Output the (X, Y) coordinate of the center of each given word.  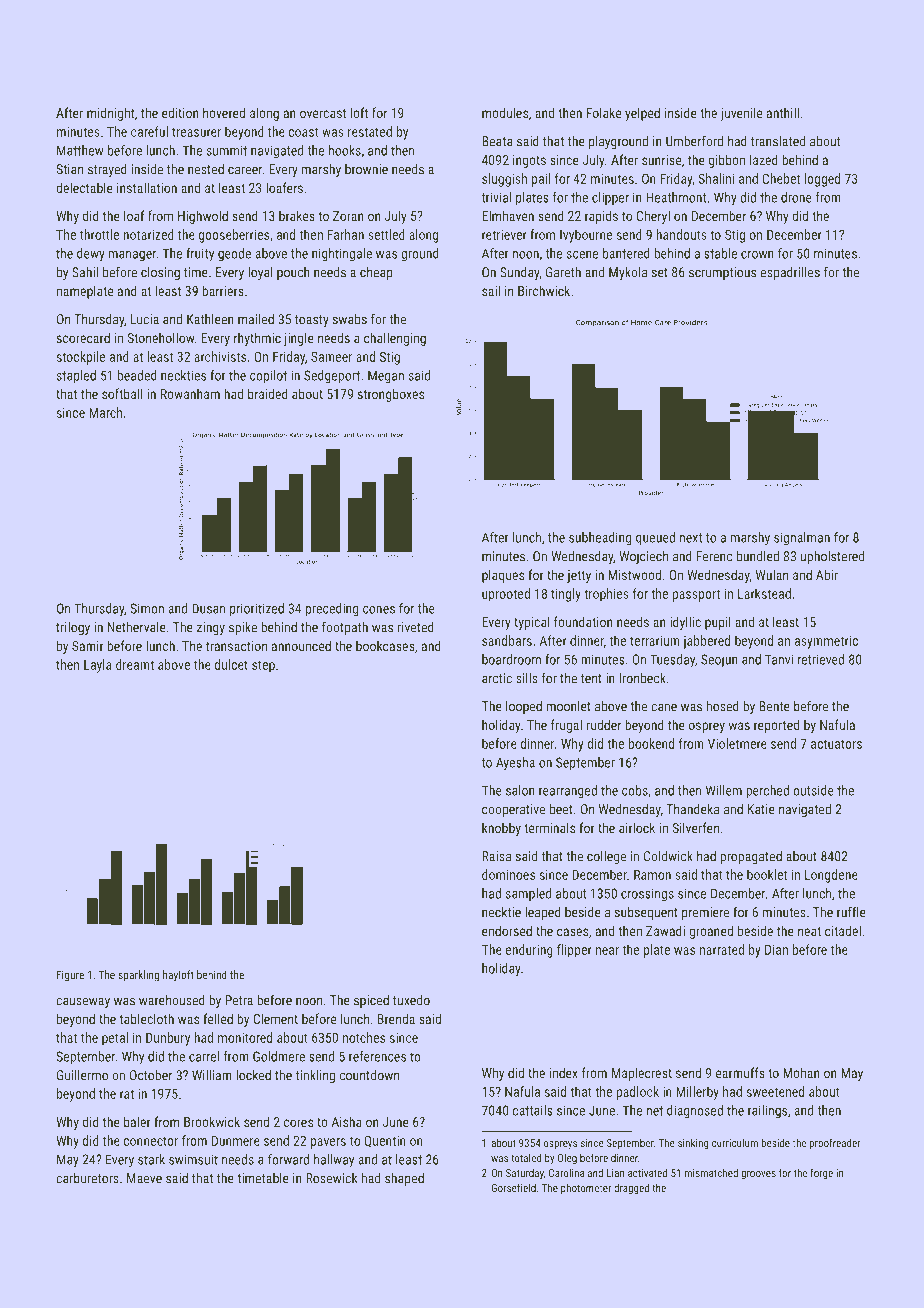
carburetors (87, 1178)
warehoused (172, 1000)
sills (527, 678)
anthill (783, 112)
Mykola (628, 273)
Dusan (208, 608)
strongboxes (391, 395)
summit (227, 150)
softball (122, 393)
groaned (711, 932)
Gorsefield (513, 1187)
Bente (774, 706)
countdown (369, 1075)
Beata (497, 141)
